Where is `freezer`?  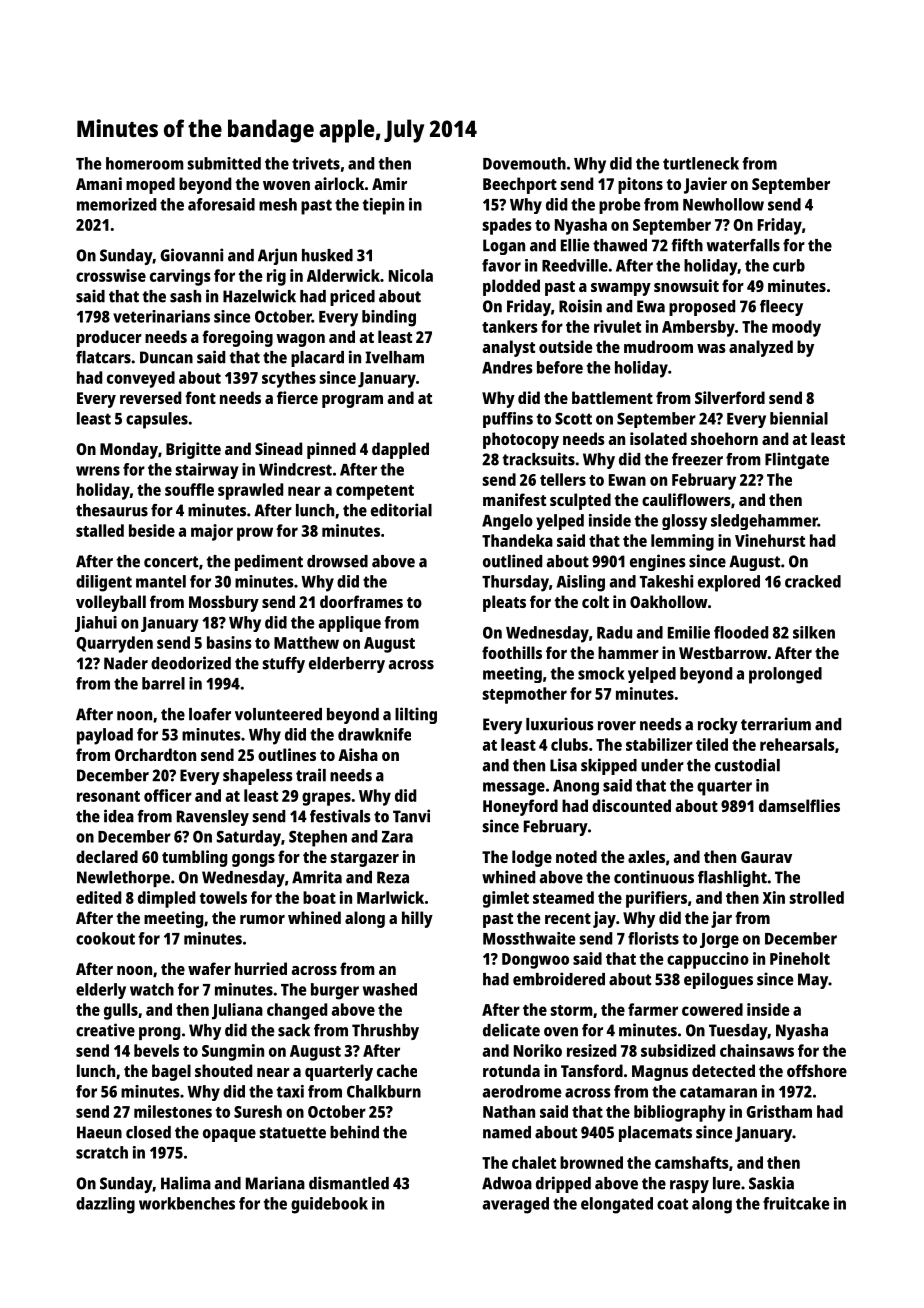
freezer is located at coordinates (697, 459).
